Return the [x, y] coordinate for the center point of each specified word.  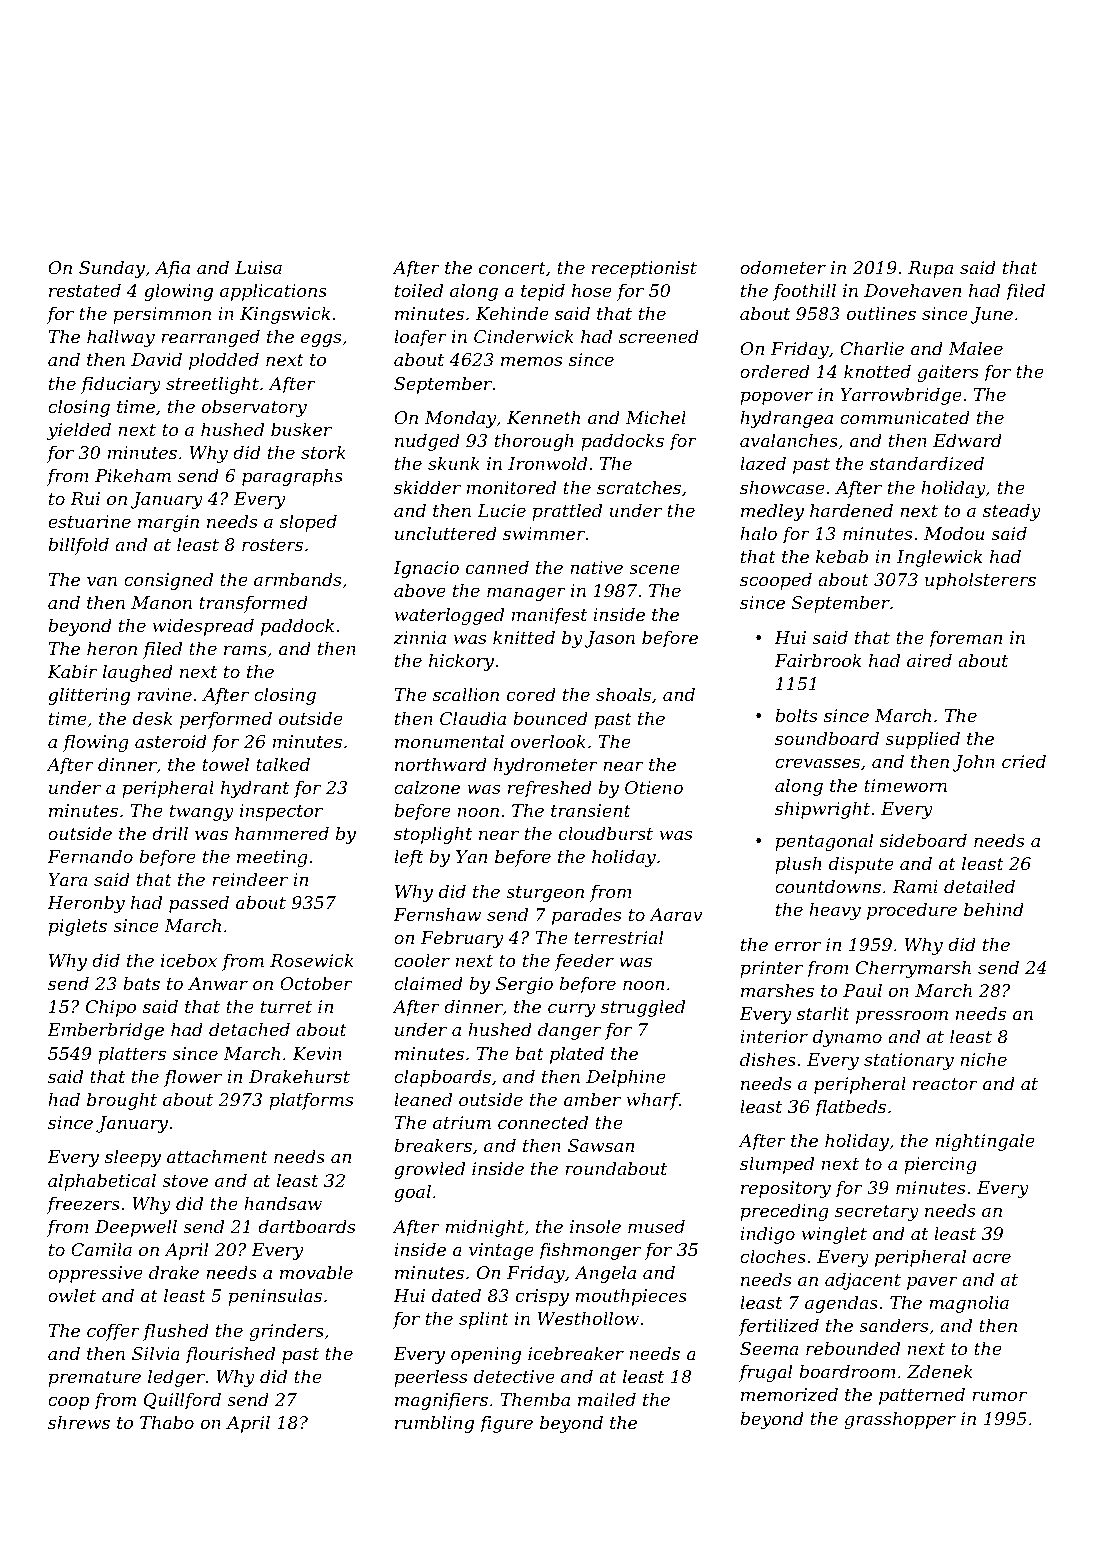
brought [122, 1101]
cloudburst [606, 833]
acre [992, 1258]
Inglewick [939, 558]
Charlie [872, 348]
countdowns [828, 886]
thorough [534, 442]
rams [245, 650]
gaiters [948, 373]
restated [85, 290]
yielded [79, 431]
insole [595, 1226]
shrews [79, 1422]
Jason [610, 639]
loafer [420, 338]
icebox [189, 960]
